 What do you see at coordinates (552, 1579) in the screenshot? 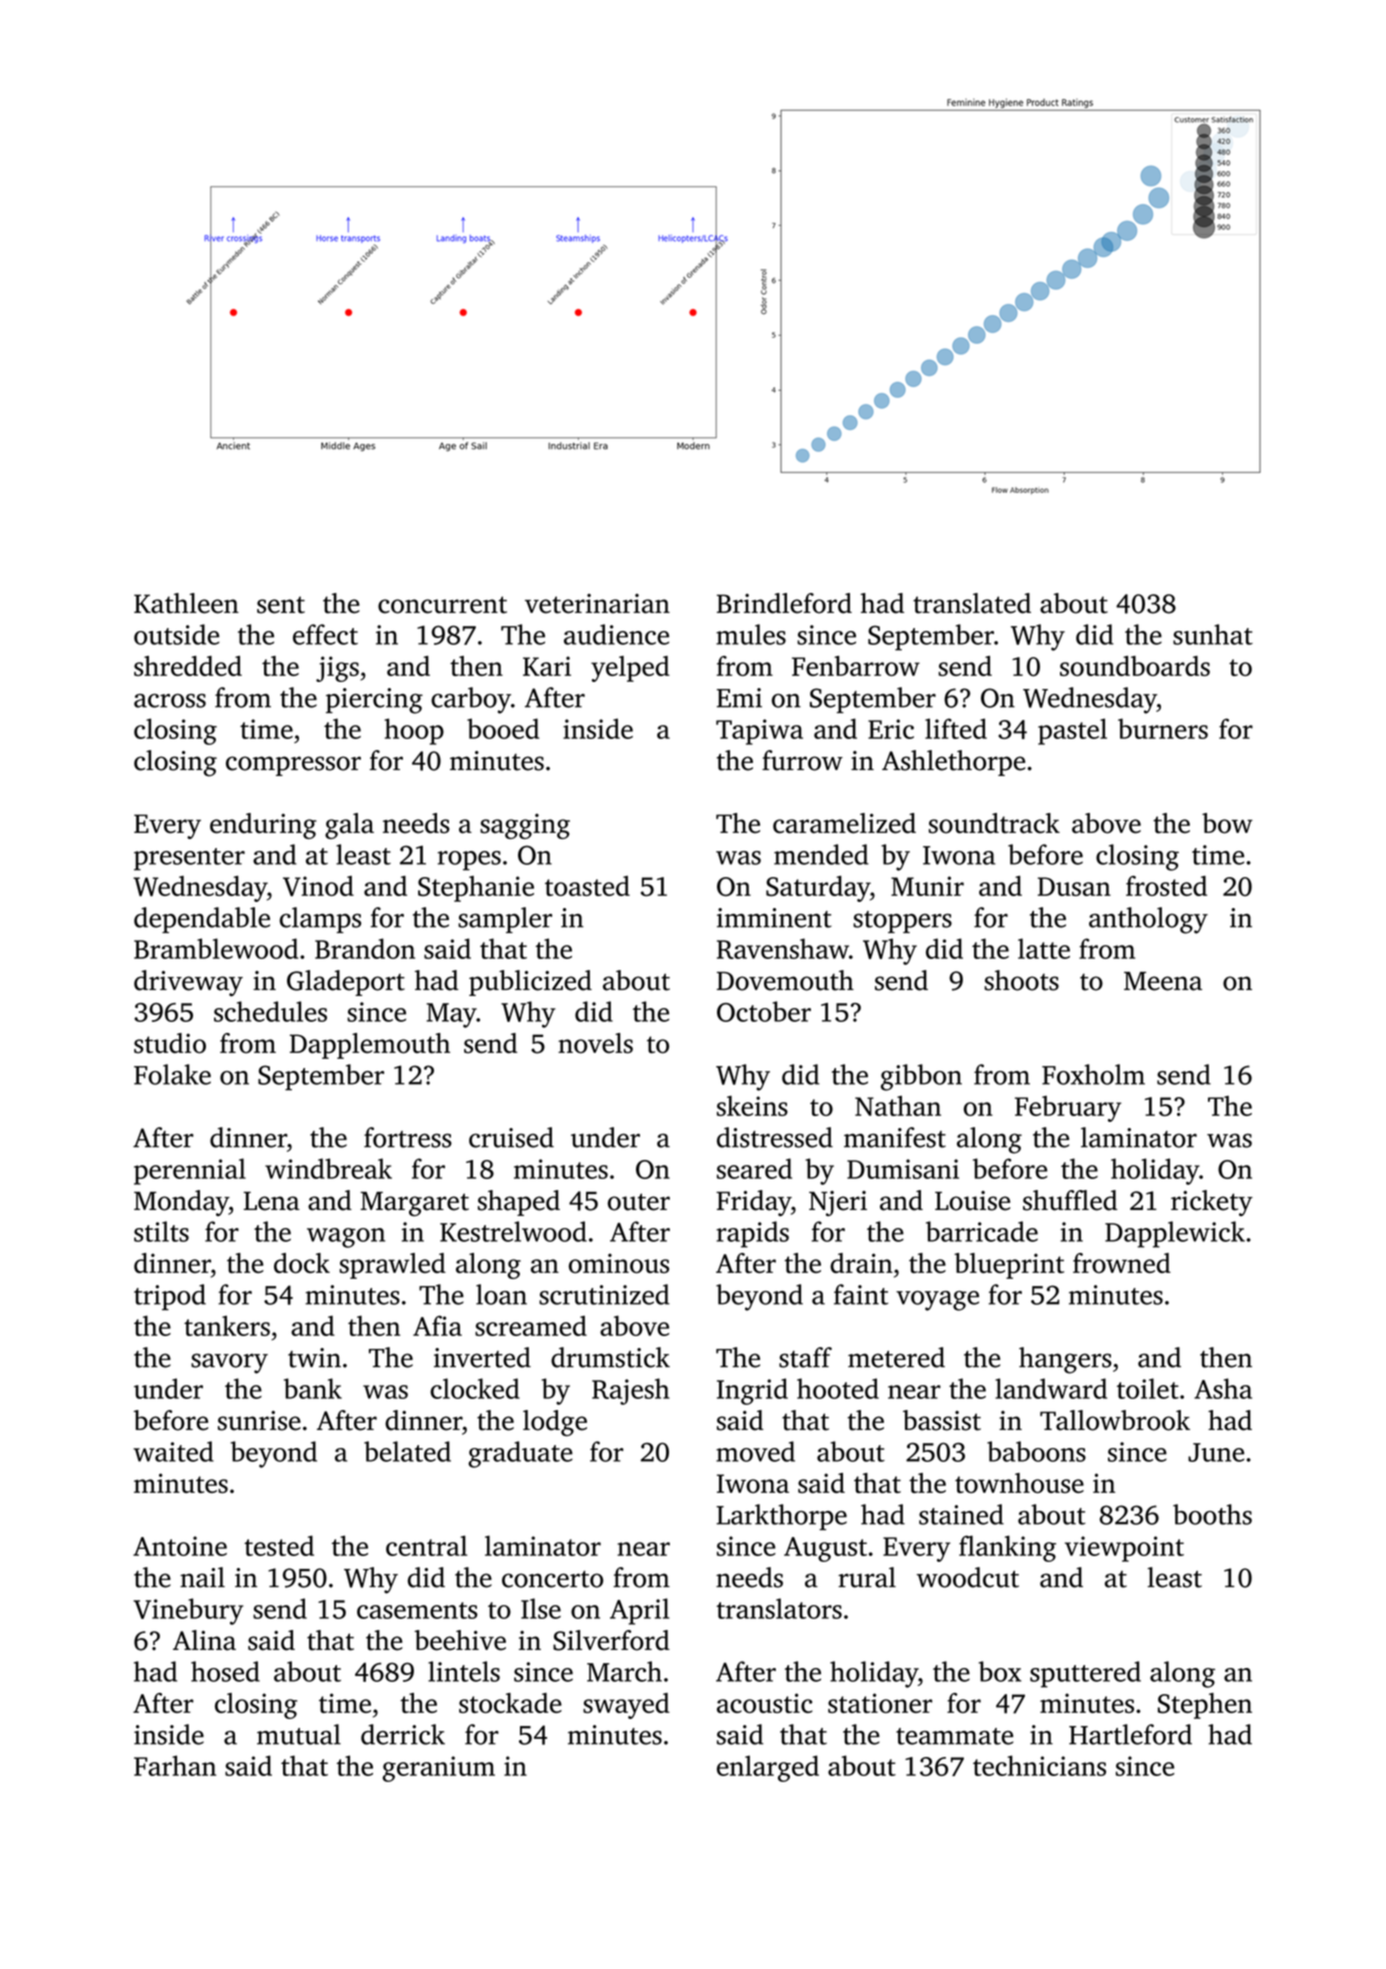
I see `concerto` at bounding box center [552, 1579].
